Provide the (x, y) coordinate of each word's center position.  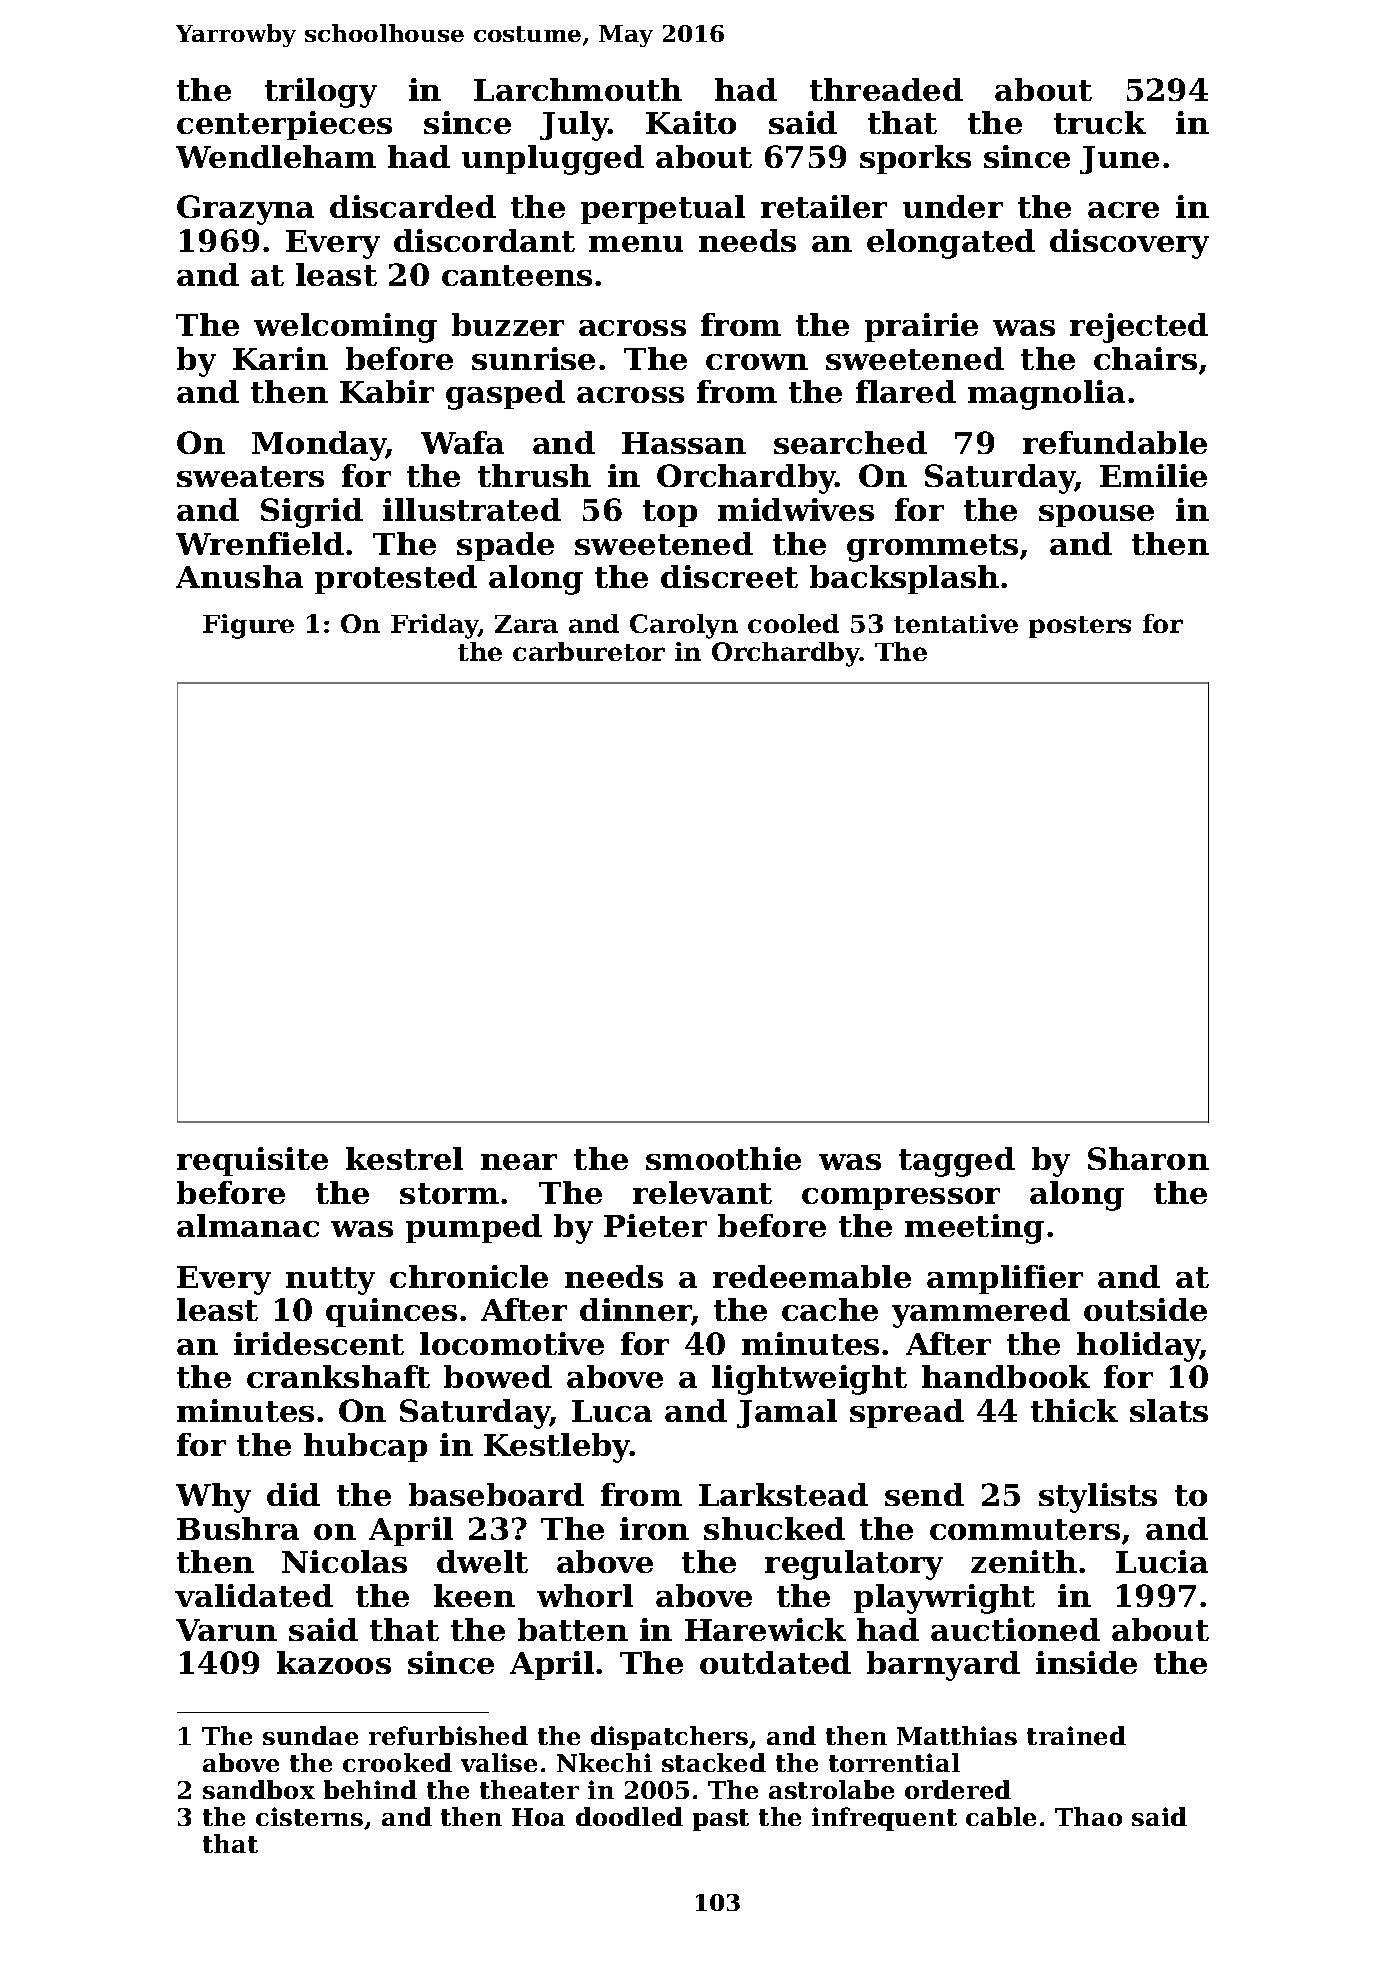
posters (1080, 627)
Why (213, 1498)
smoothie (723, 1158)
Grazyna (245, 210)
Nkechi (604, 1762)
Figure (248, 626)
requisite (252, 1161)
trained (1076, 1735)
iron (654, 1528)
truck (1100, 122)
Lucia (1162, 1561)
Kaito (691, 122)
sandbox (259, 1789)
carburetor (589, 651)
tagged (957, 1162)
